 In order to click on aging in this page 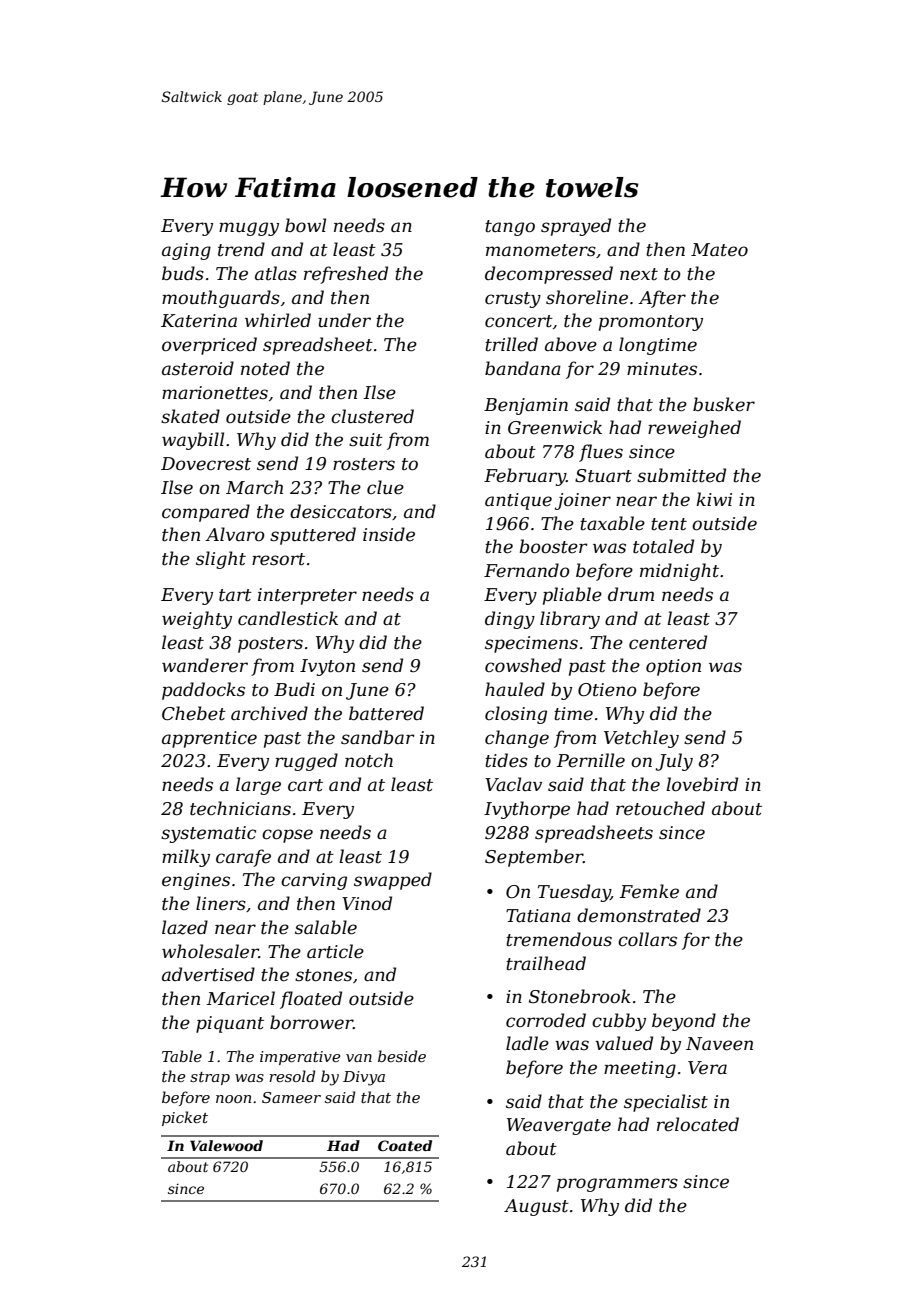, I will do `click(186, 251)`.
